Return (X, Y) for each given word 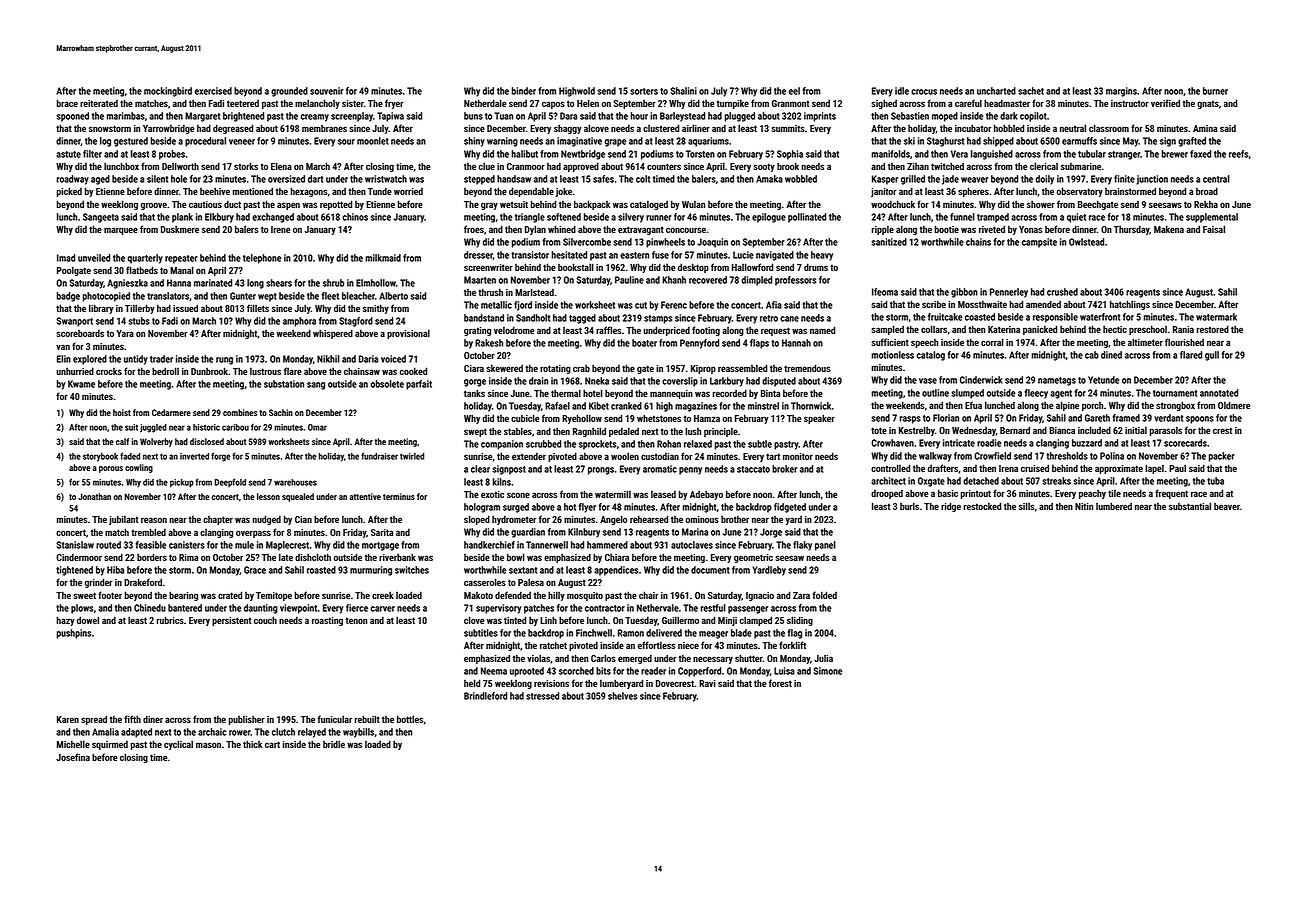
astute (68, 154)
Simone (828, 671)
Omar (317, 427)
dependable (531, 192)
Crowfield (992, 456)
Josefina (73, 757)
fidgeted (790, 508)
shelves (622, 696)
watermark (1216, 317)
